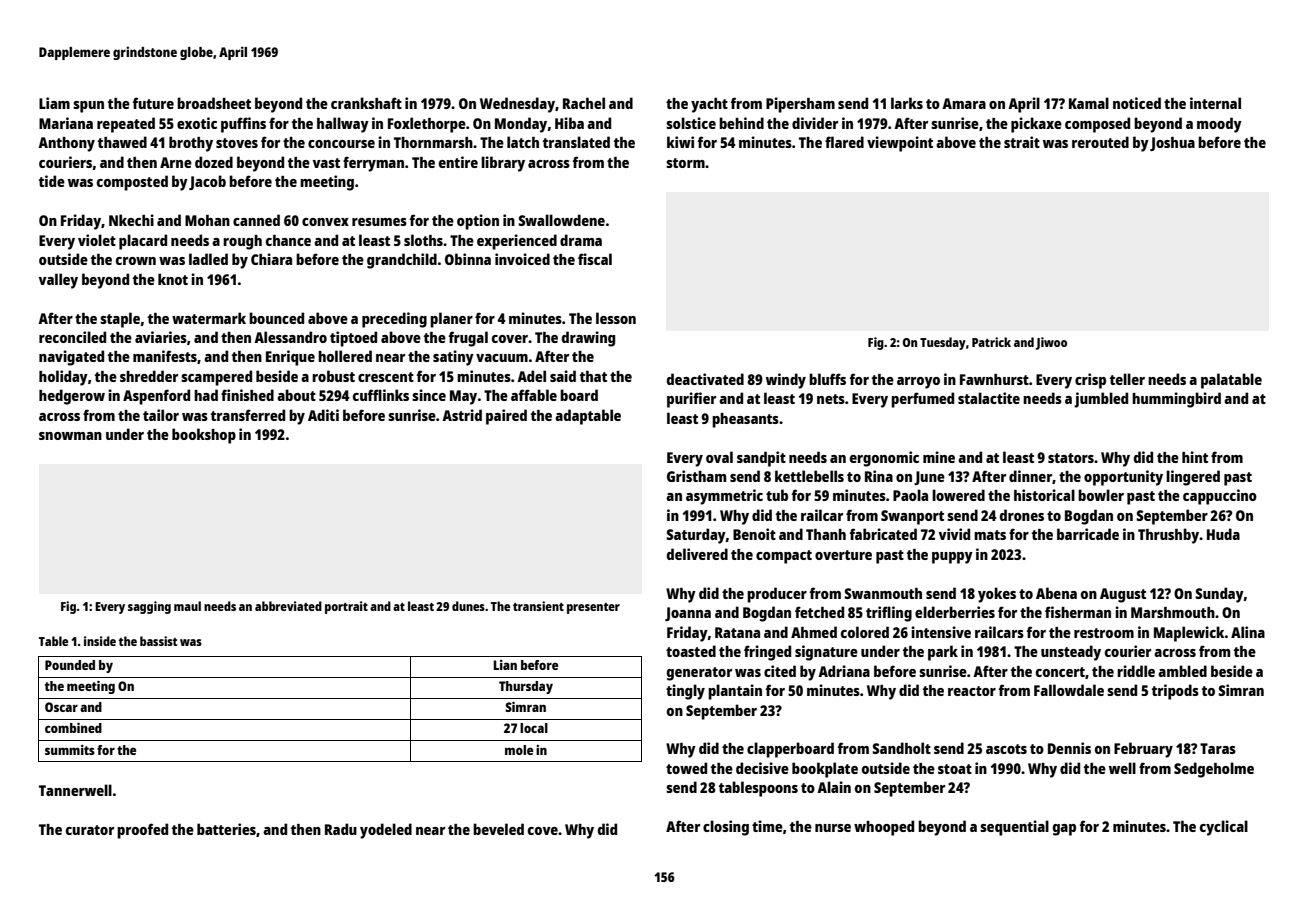  I want to click on drama, so click(581, 240).
